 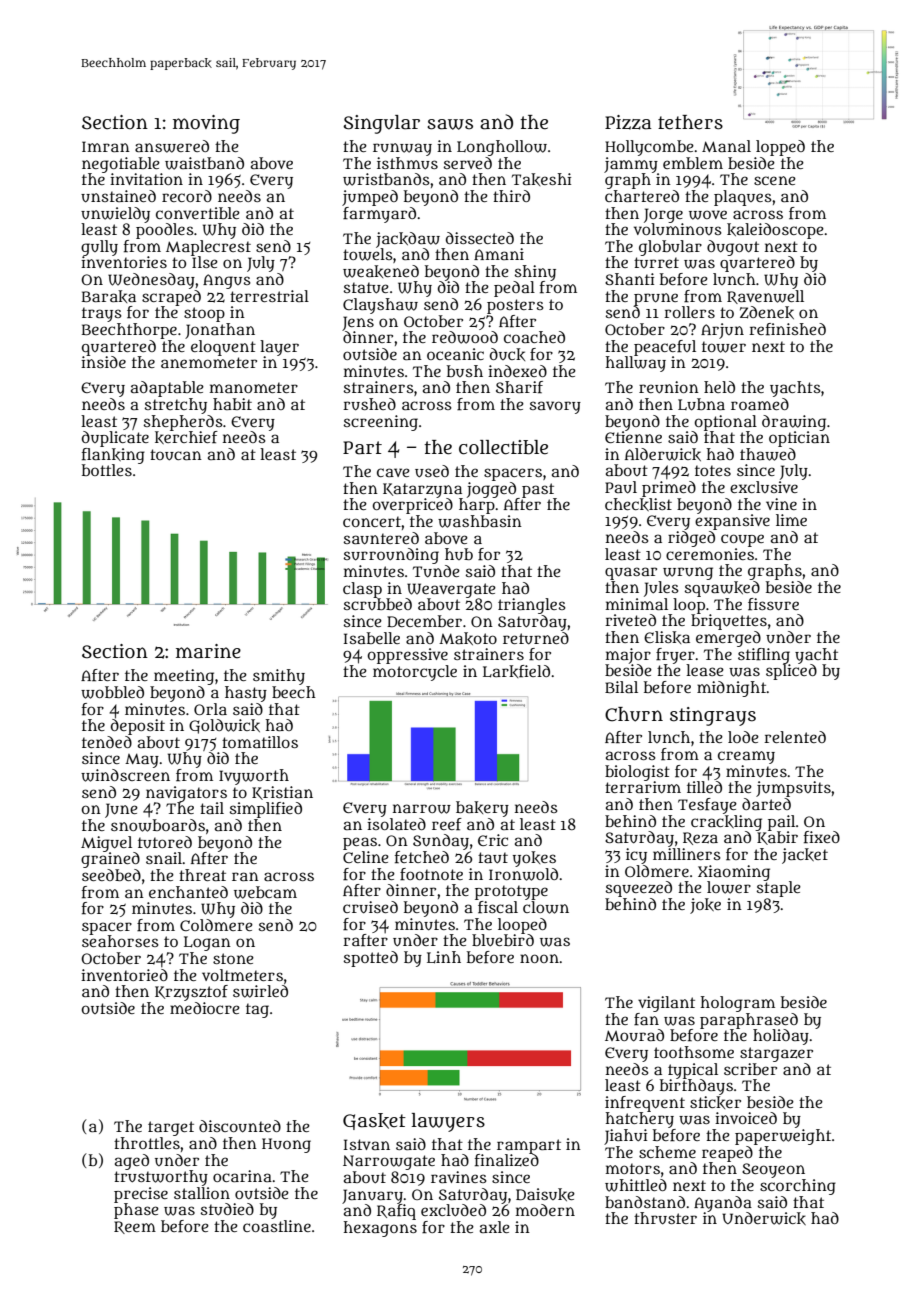 What do you see at coordinates (726, 146) in the screenshot?
I see `Manal` at bounding box center [726, 146].
